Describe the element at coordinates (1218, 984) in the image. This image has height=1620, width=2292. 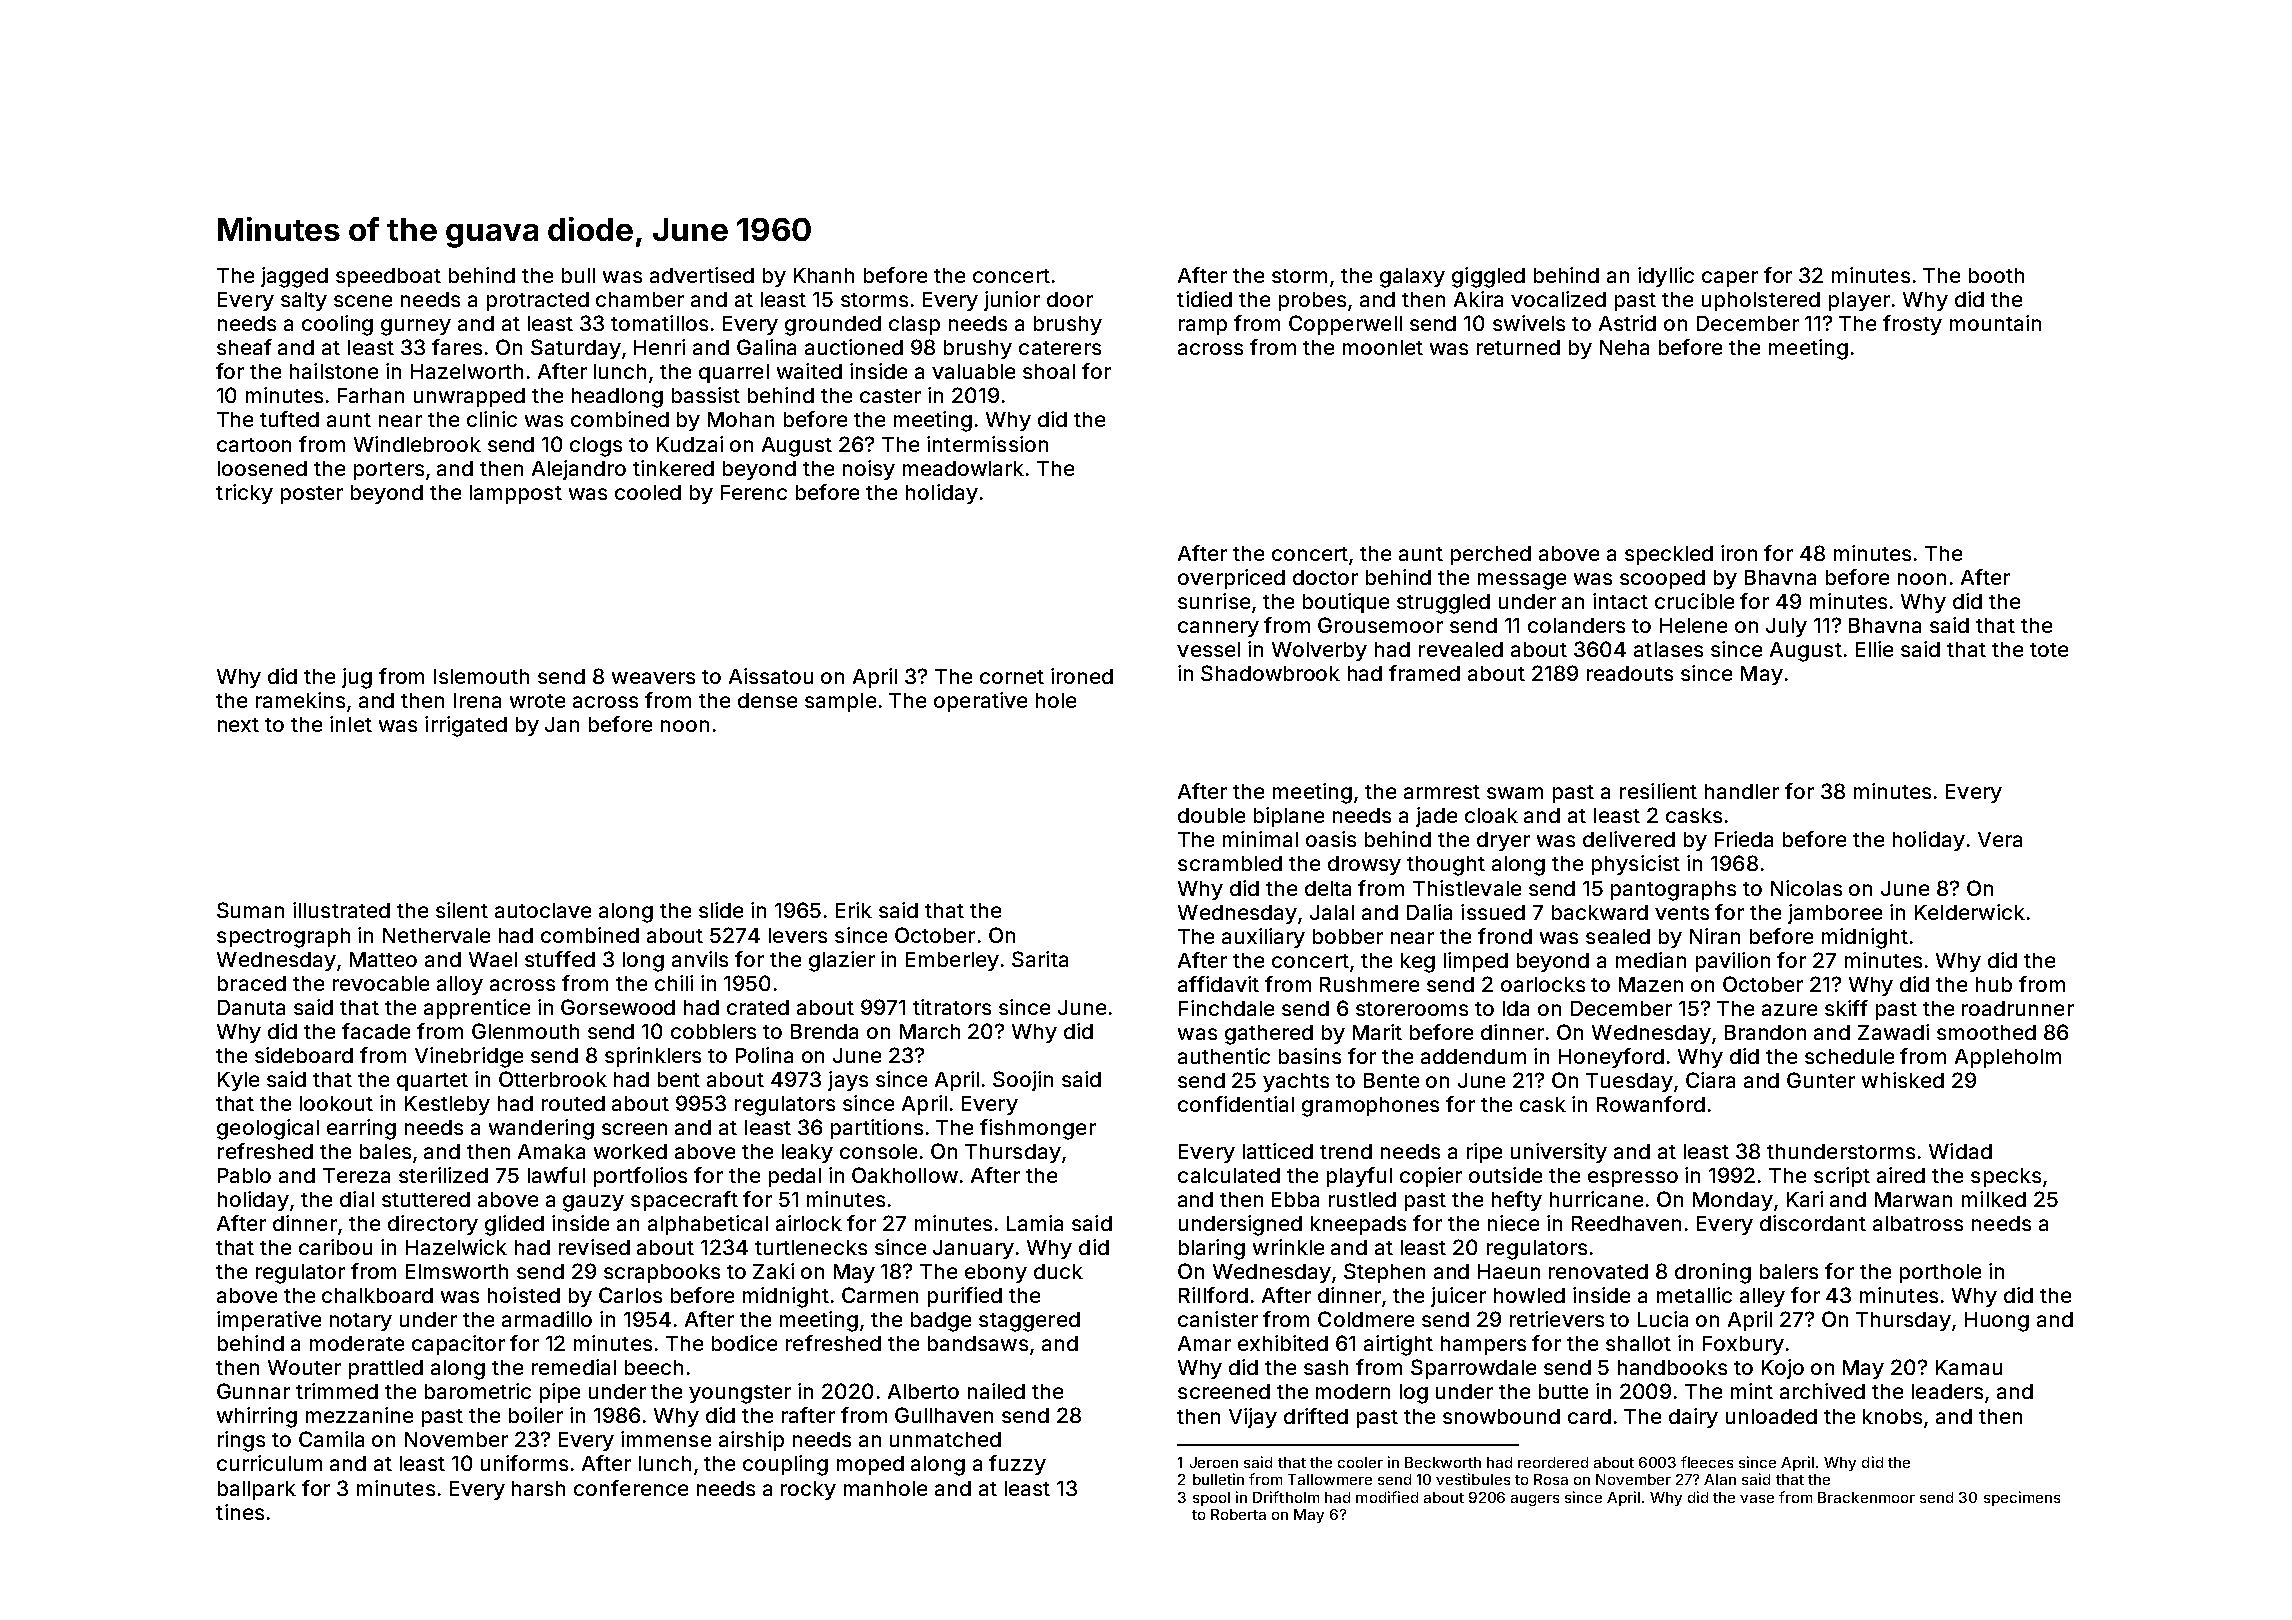
I see `affidavit` at that location.
